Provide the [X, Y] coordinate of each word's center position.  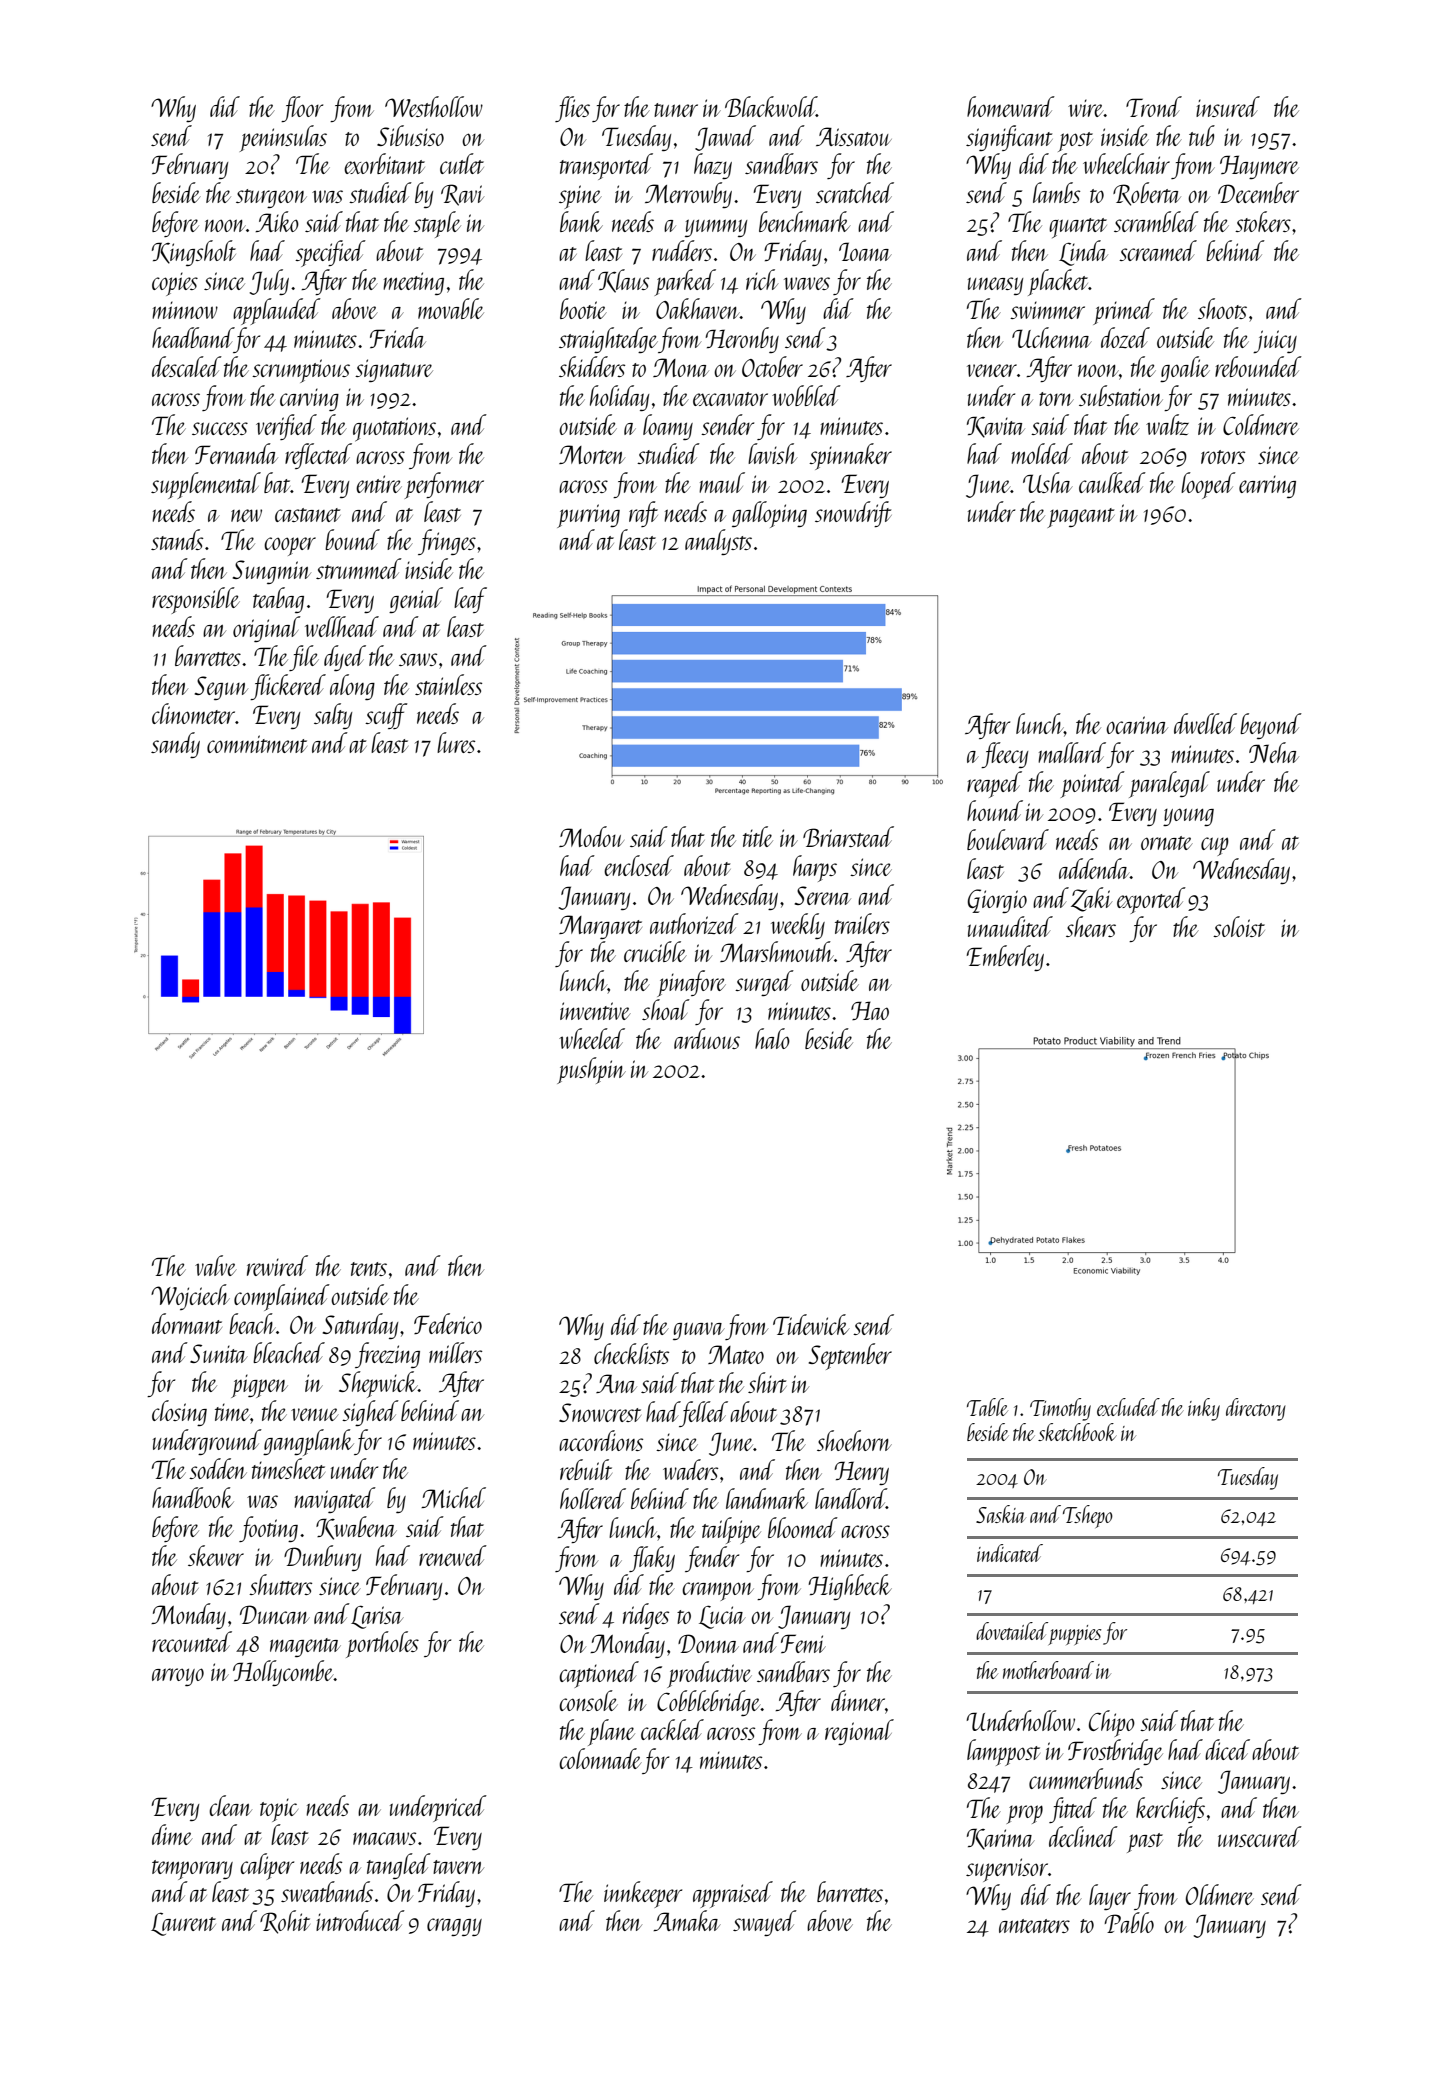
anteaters [1034, 1926]
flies [572, 109]
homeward [1011, 106]
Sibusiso [410, 135]
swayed [765, 1923]
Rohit [285, 1922]
